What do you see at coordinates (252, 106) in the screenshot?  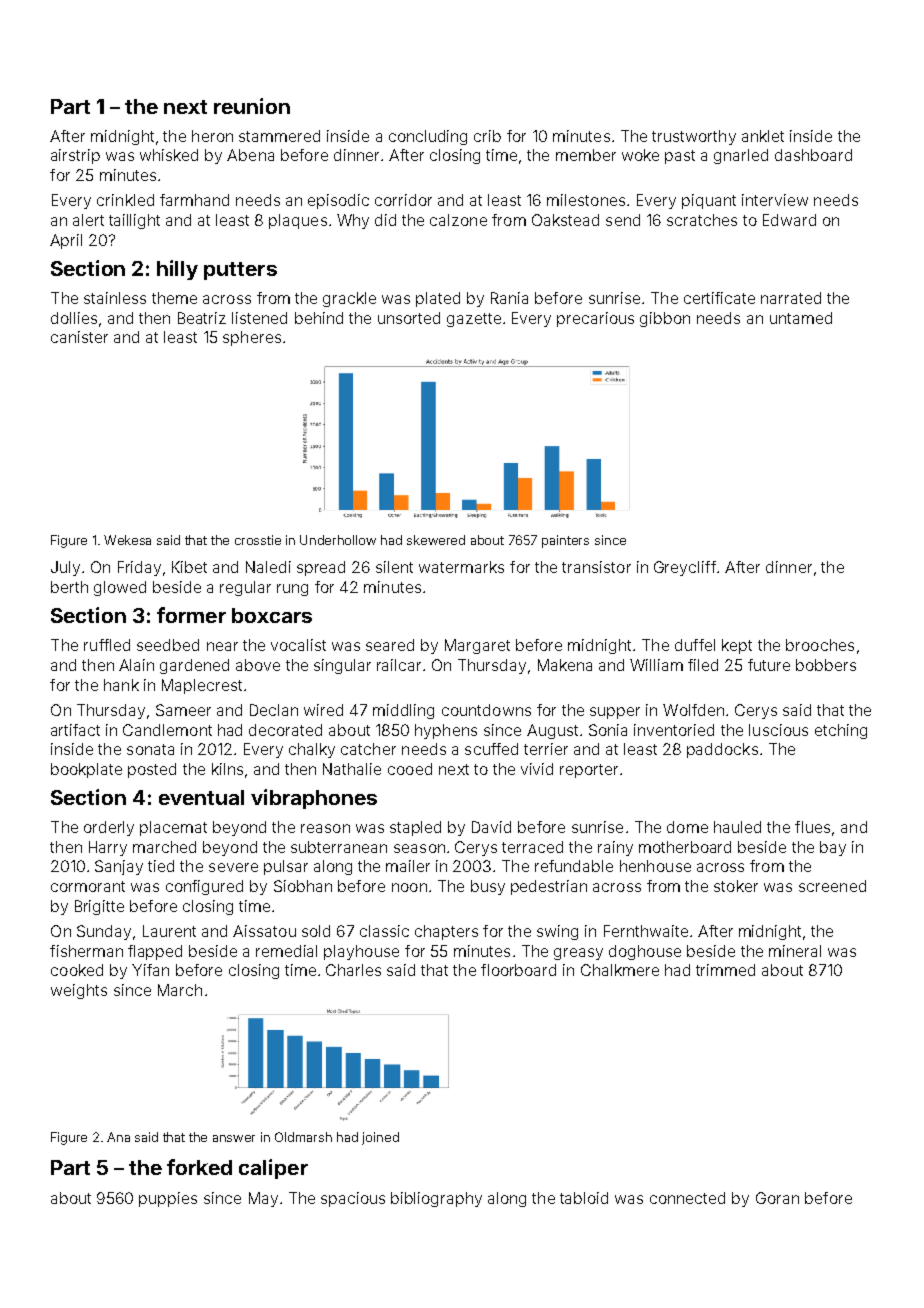 I see `reunion` at bounding box center [252, 106].
